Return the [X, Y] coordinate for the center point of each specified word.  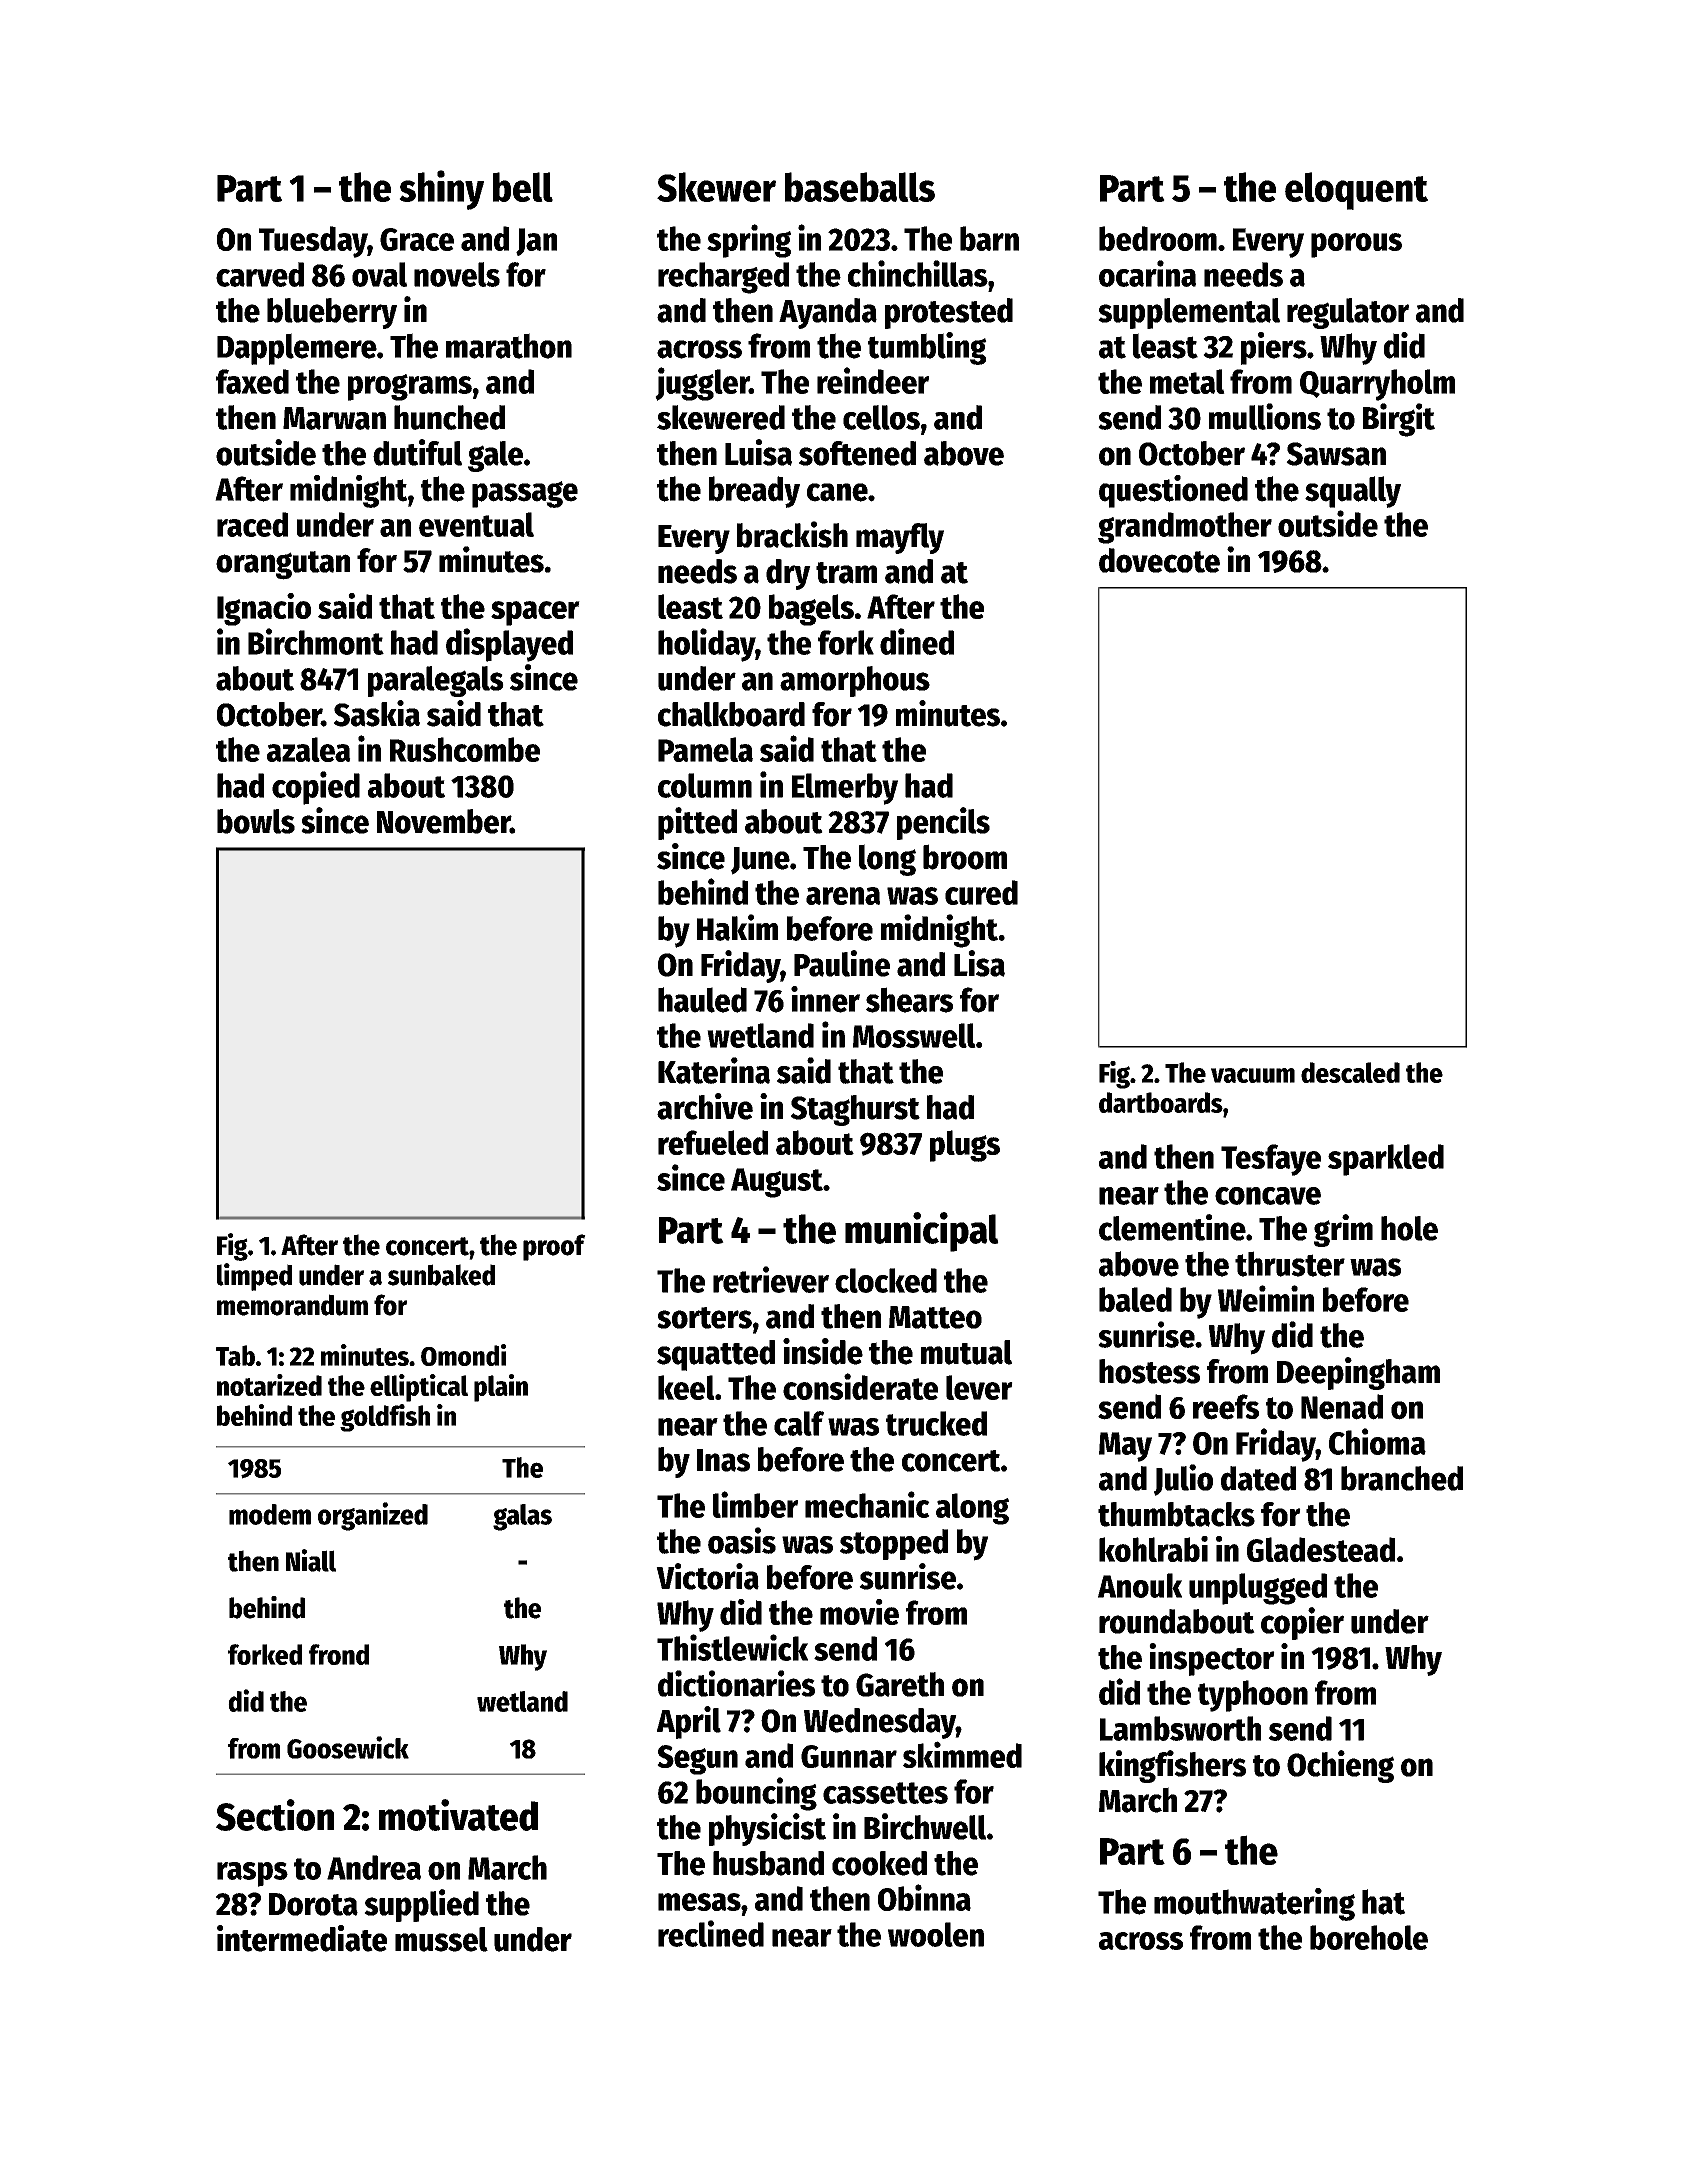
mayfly [900, 538]
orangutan [283, 565]
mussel [441, 1939]
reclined [711, 1933]
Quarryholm [1377, 385]
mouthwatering [1254, 1904]
